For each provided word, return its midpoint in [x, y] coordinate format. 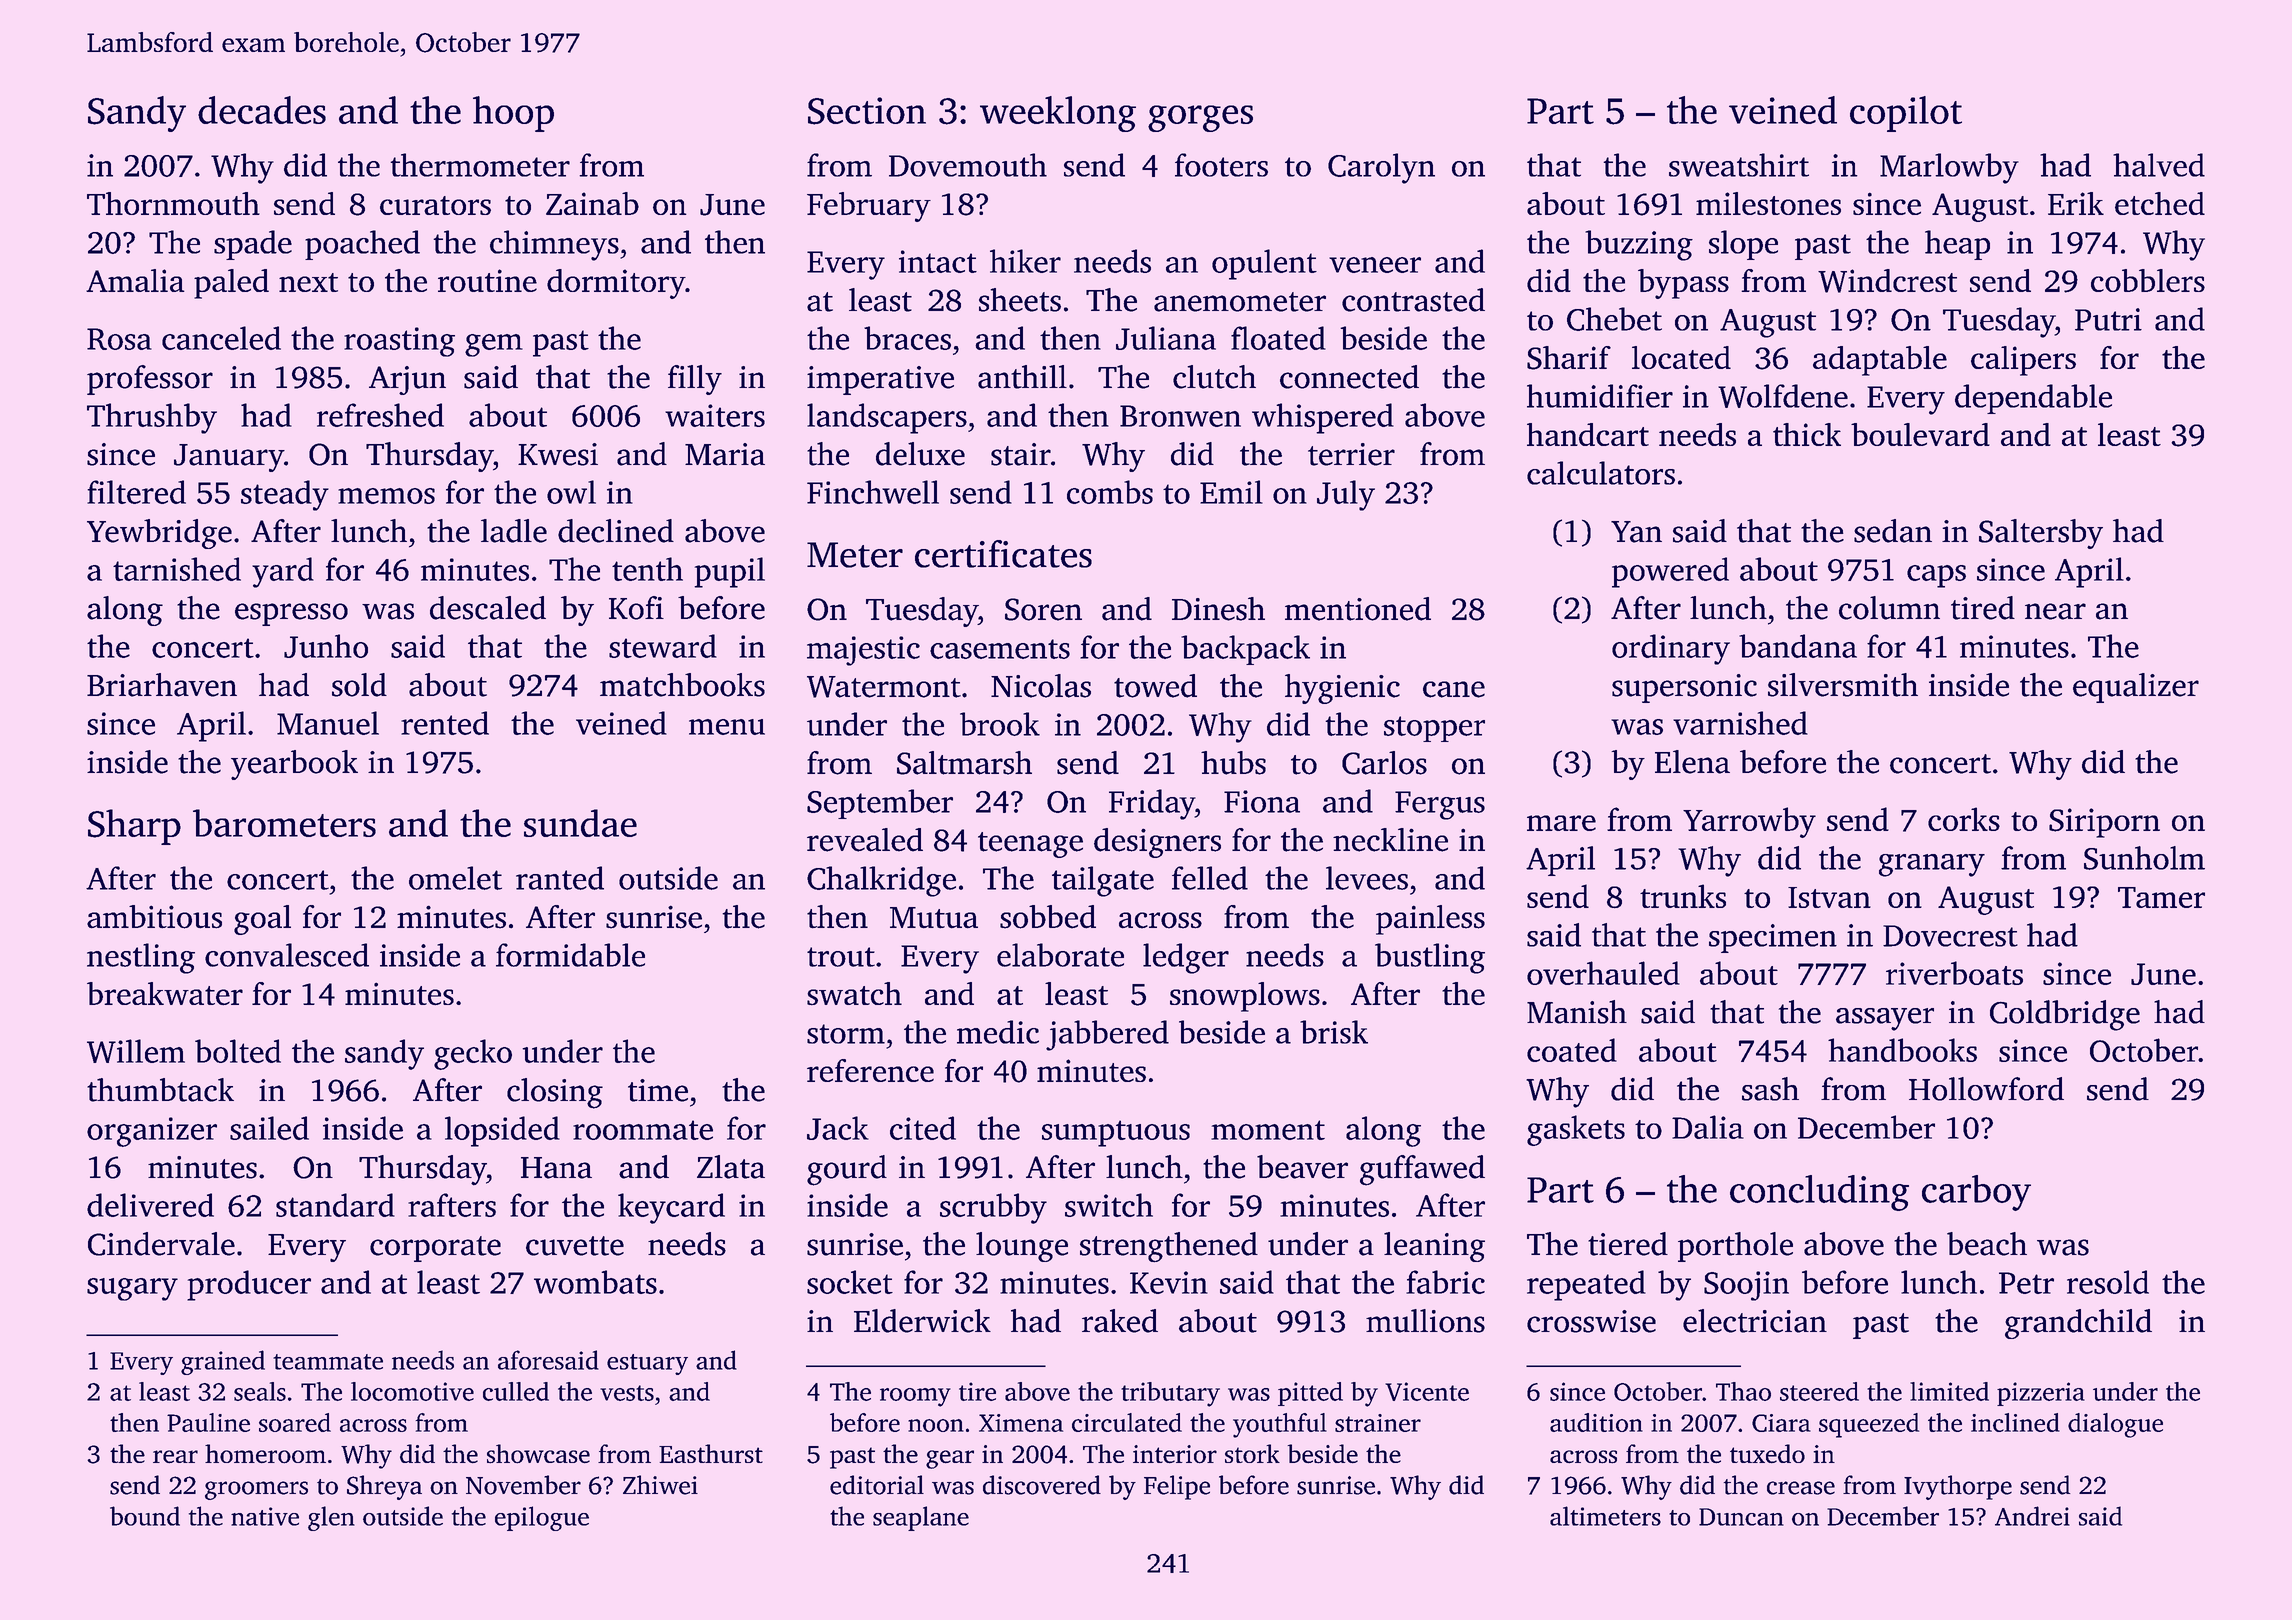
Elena [1692, 762]
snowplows [1245, 997]
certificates [1003, 554]
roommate [643, 1130]
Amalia [135, 280]
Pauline [208, 1422]
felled [1210, 878]
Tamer [2161, 897]
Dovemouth [968, 165]
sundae [580, 823]
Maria [725, 454]
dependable [2033, 399]
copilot [1906, 114]
